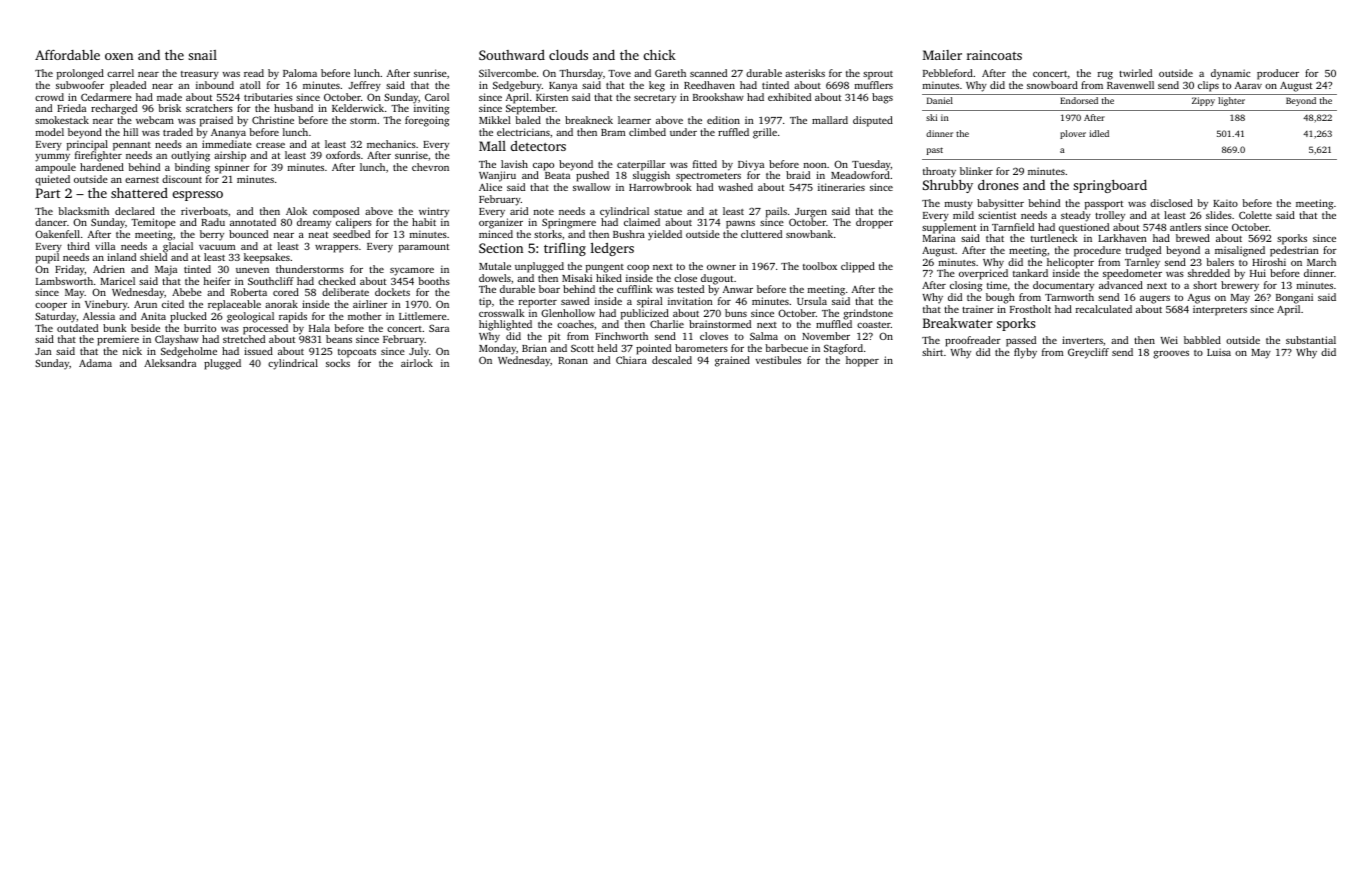 The width and height of the page is (1372, 887). I want to click on raincoats, so click(994, 55).
